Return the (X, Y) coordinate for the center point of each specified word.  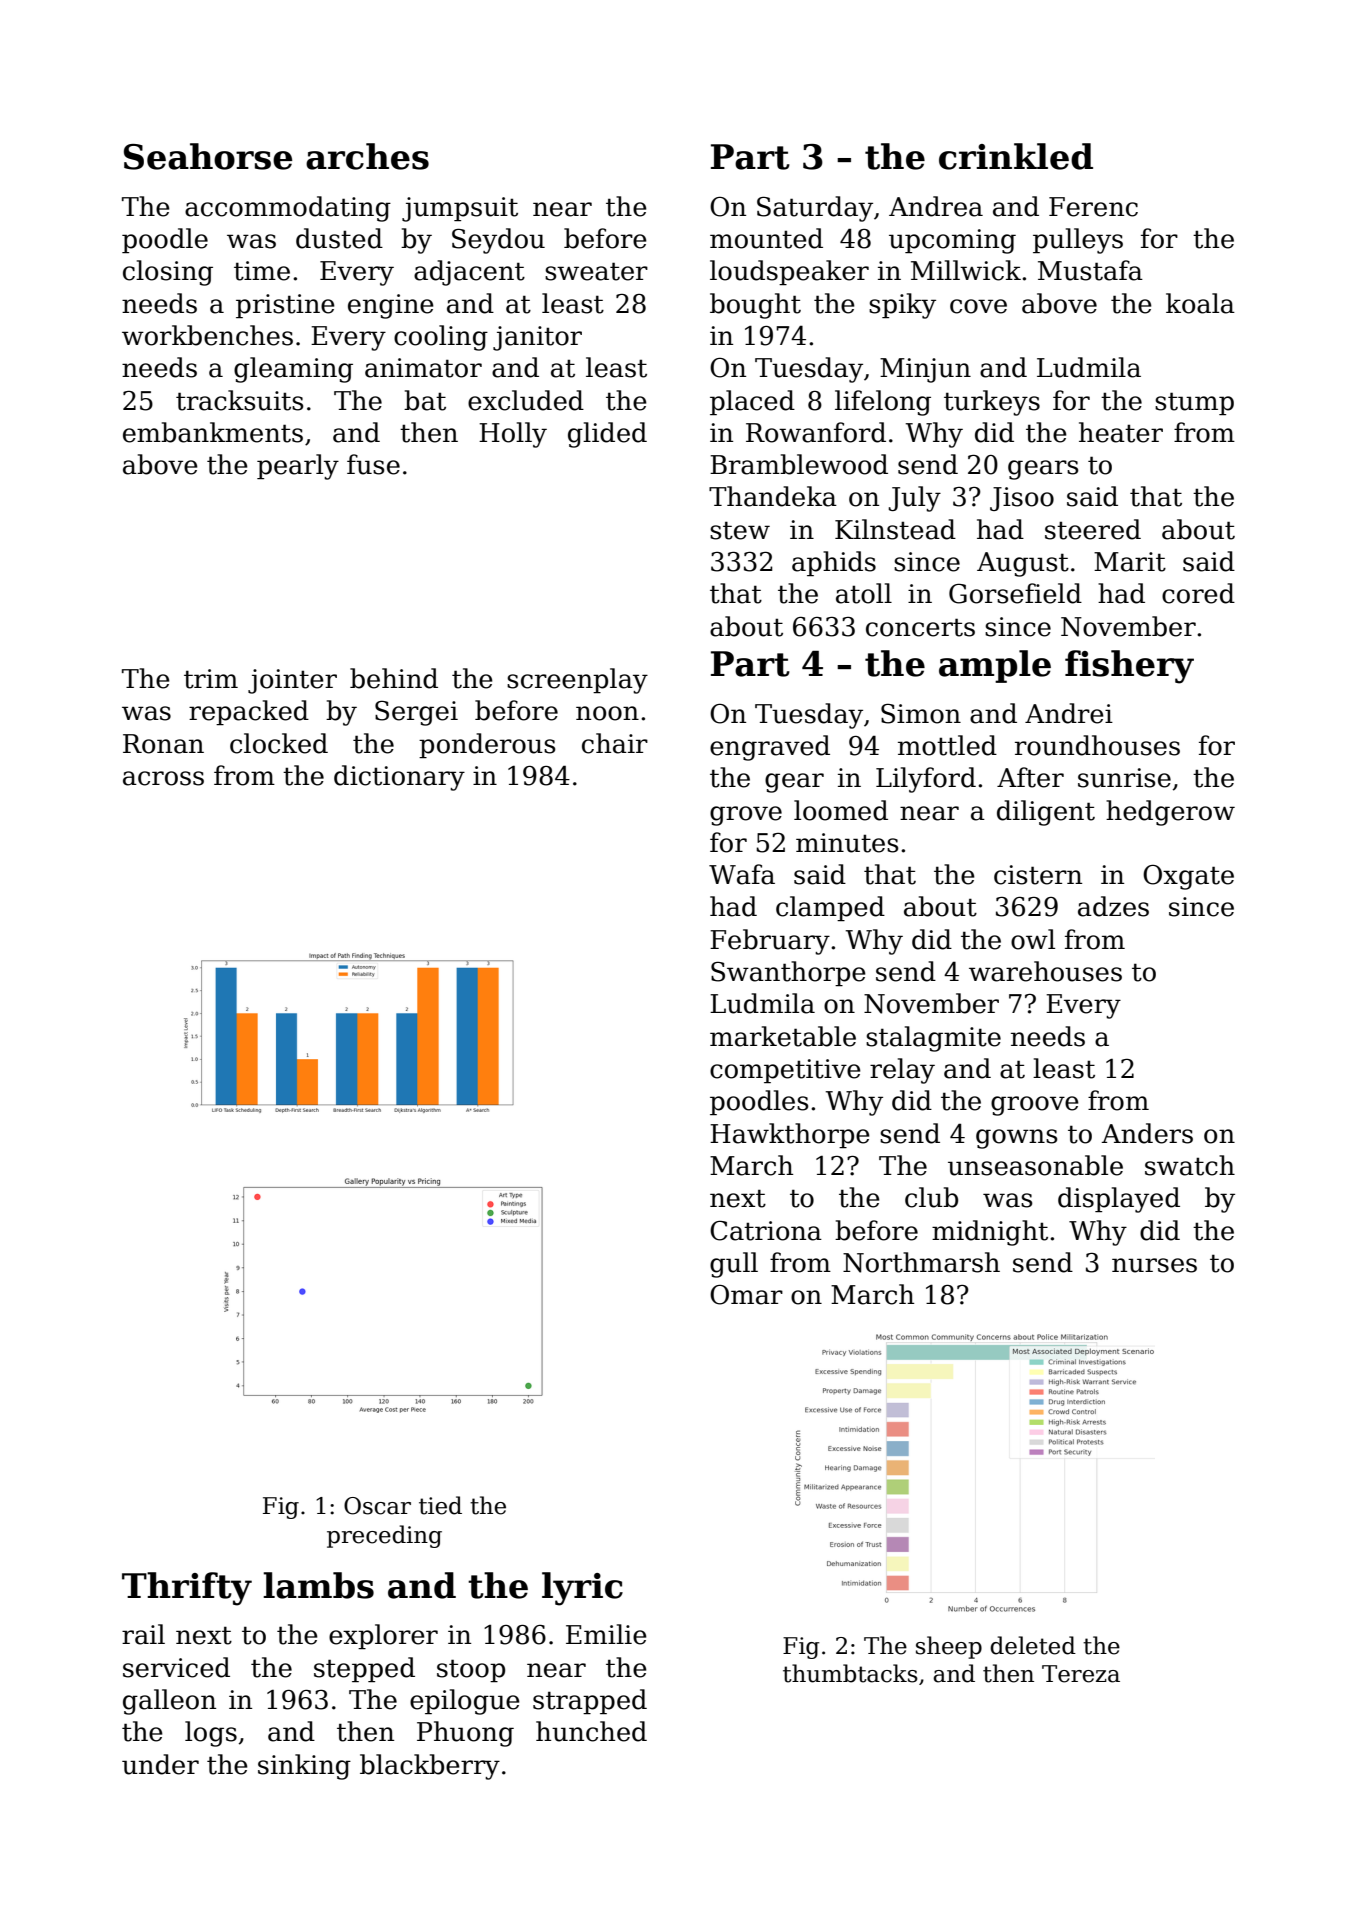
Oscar (377, 1506)
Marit (1130, 562)
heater (1121, 432)
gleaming (293, 370)
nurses (1154, 1265)
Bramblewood (799, 464)
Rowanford (816, 432)
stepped (364, 1669)
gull (734, 1265)
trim (211, 679)
